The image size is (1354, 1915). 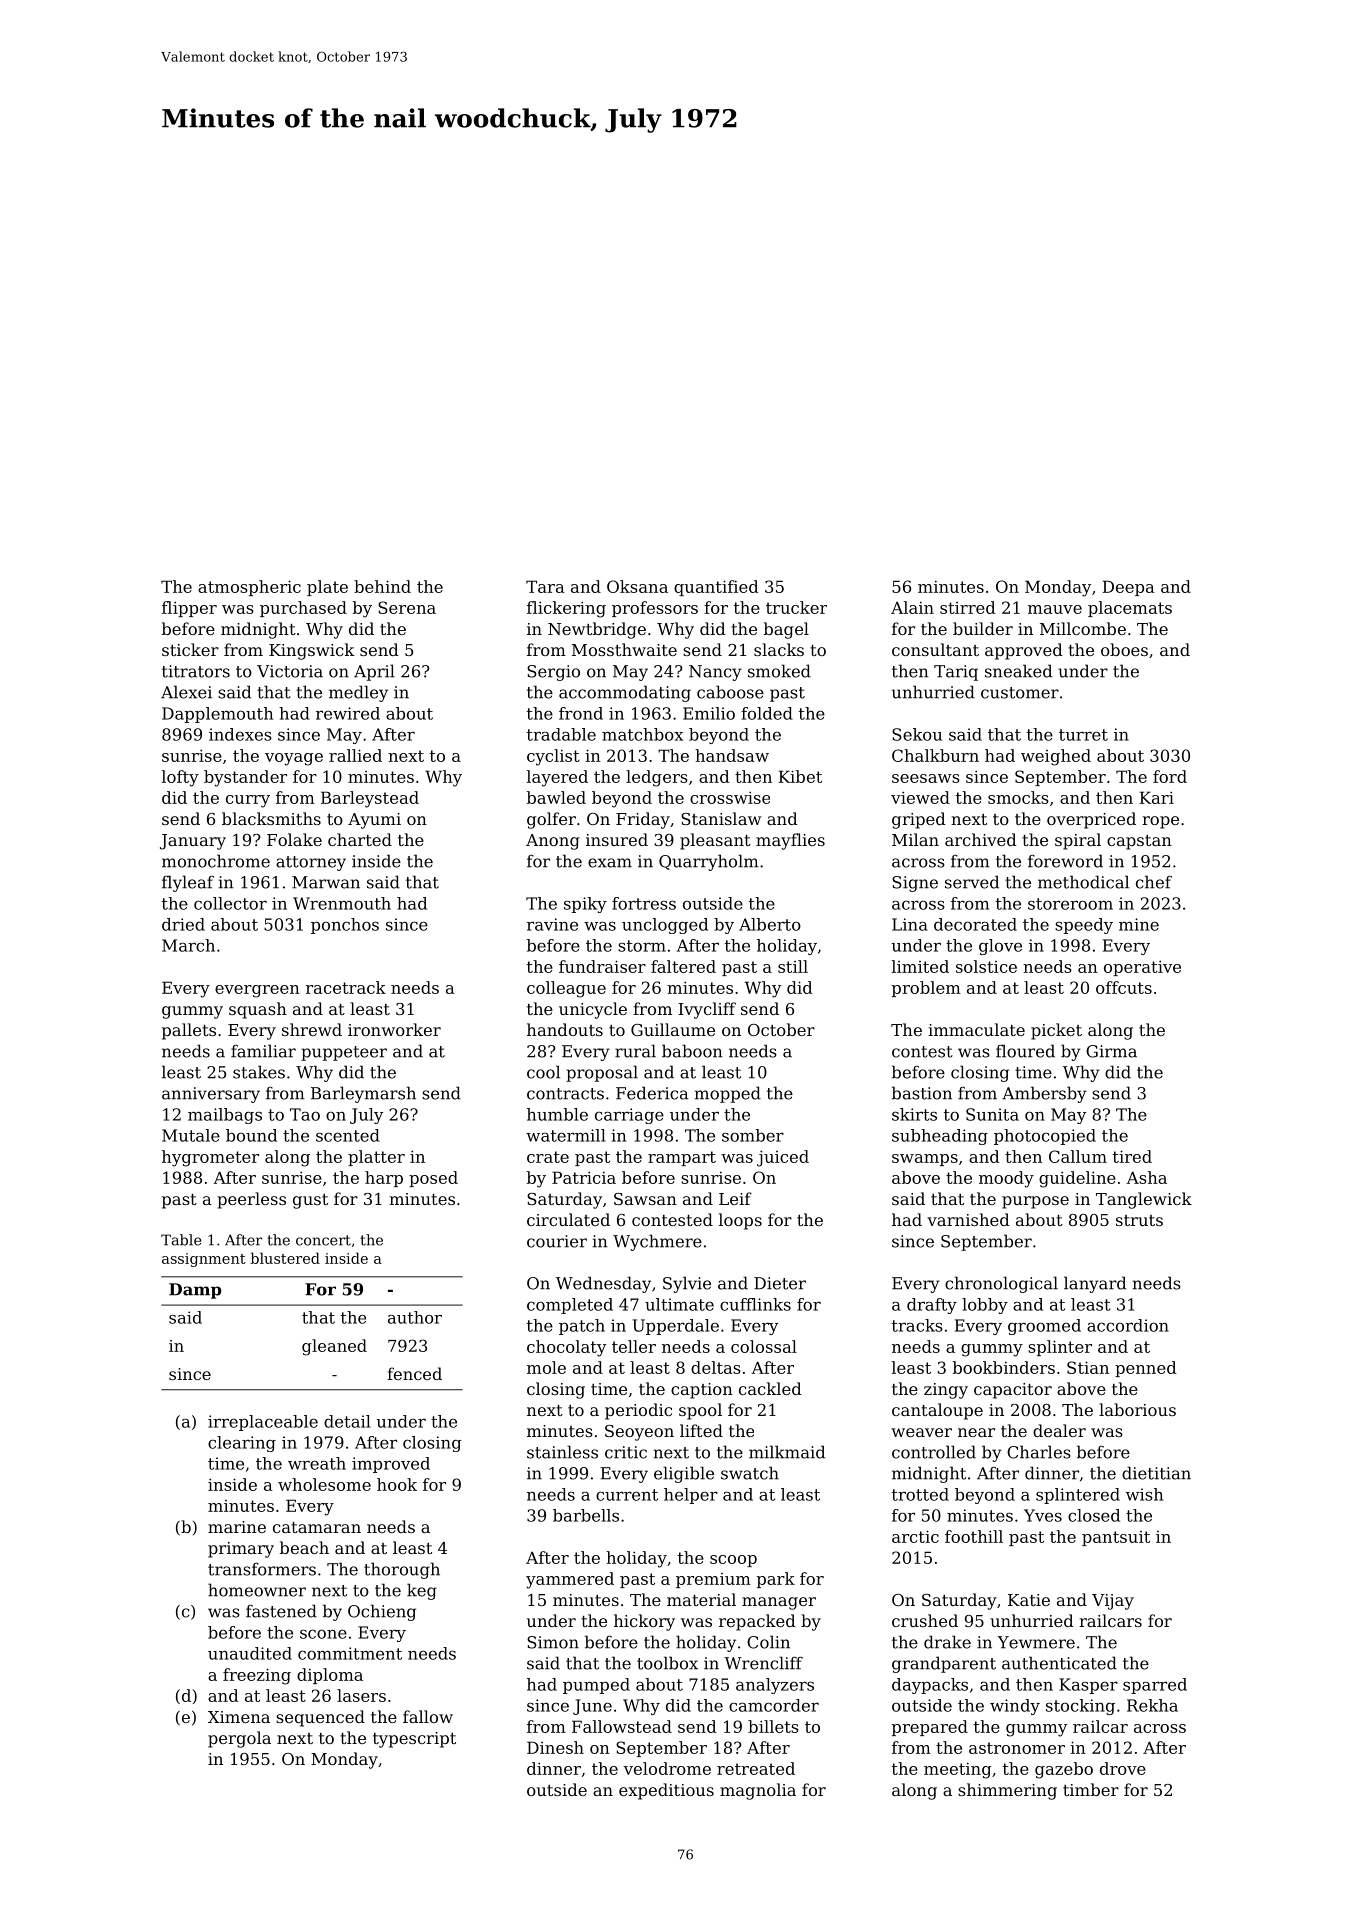 What do you see at coordinates (1128, 588) in the image?
I see `Deepa` at bounding box center [1128, 588].
